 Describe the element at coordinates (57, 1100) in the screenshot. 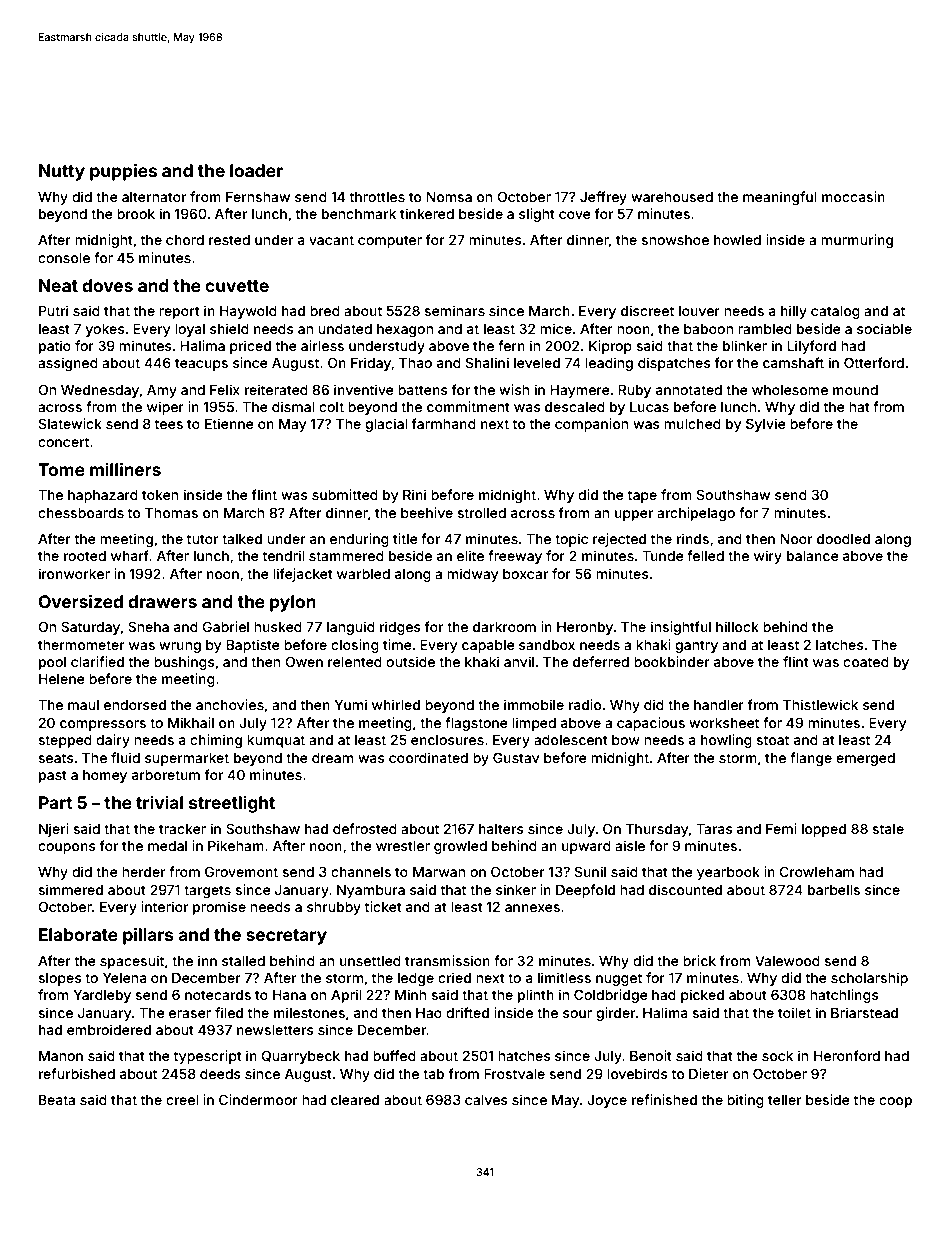

I see `Beata` at that location.
